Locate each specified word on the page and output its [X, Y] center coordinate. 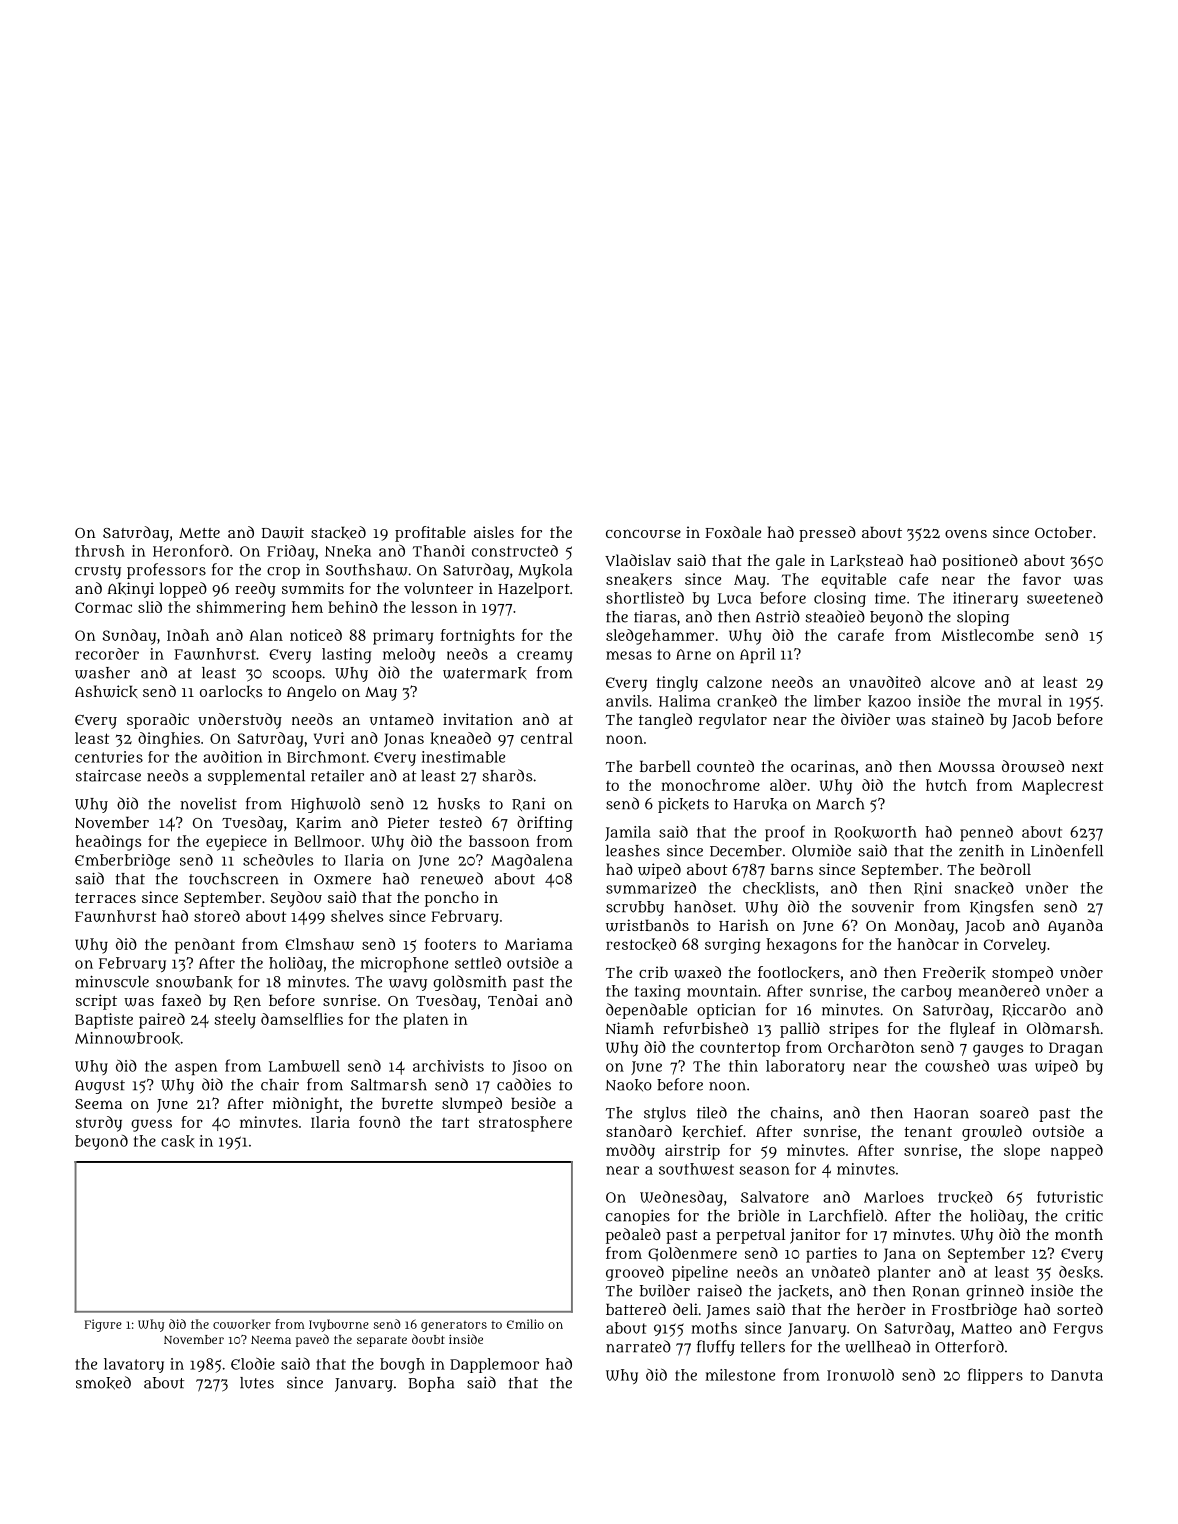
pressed [827, 534]
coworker [242, 1324]
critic [1084, 1216]
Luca [735, 598]
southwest [696, 1169]
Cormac [103, 607]
